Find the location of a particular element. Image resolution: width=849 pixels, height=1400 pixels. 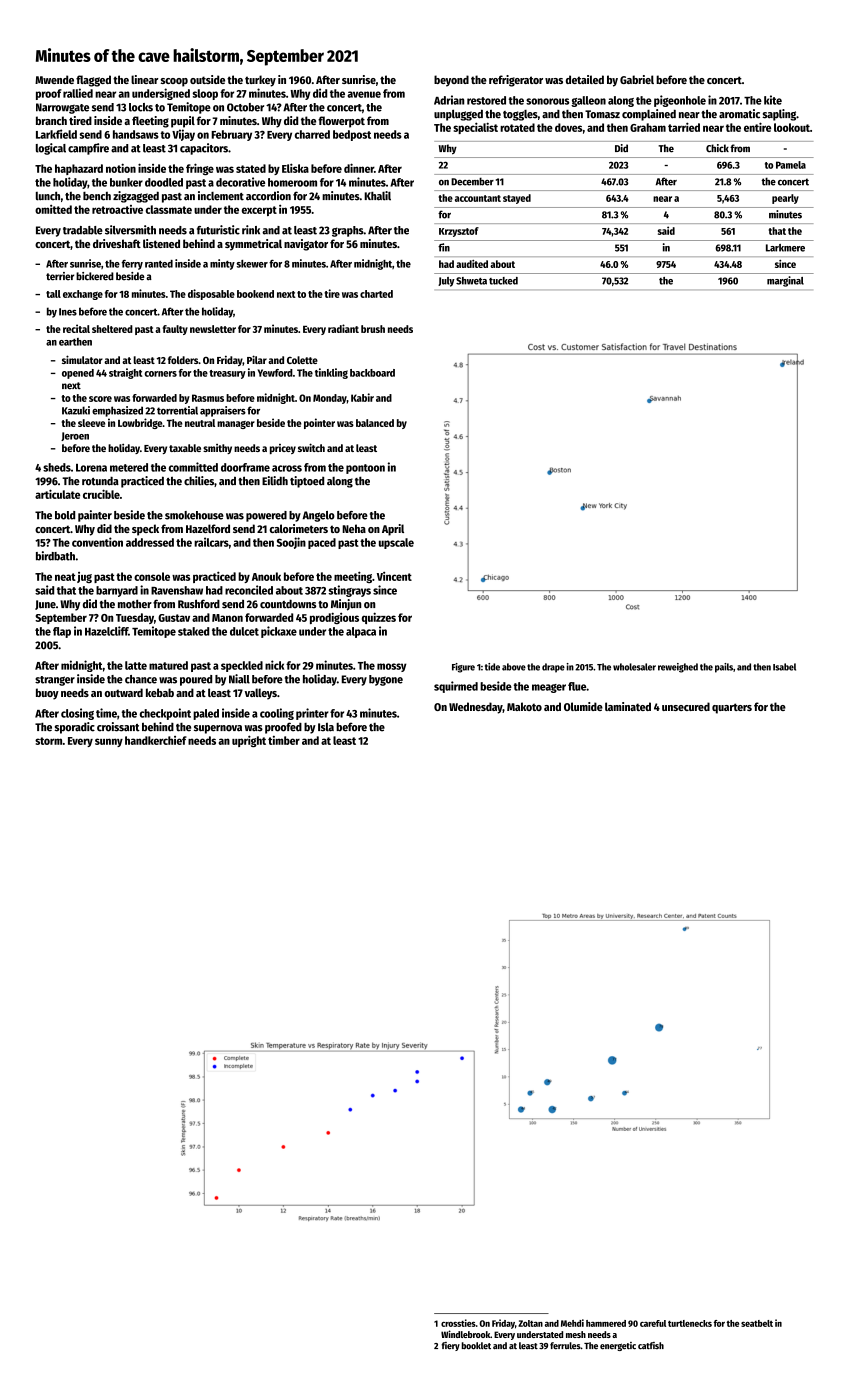

tiptoed is located at coordinates (307, 482).
